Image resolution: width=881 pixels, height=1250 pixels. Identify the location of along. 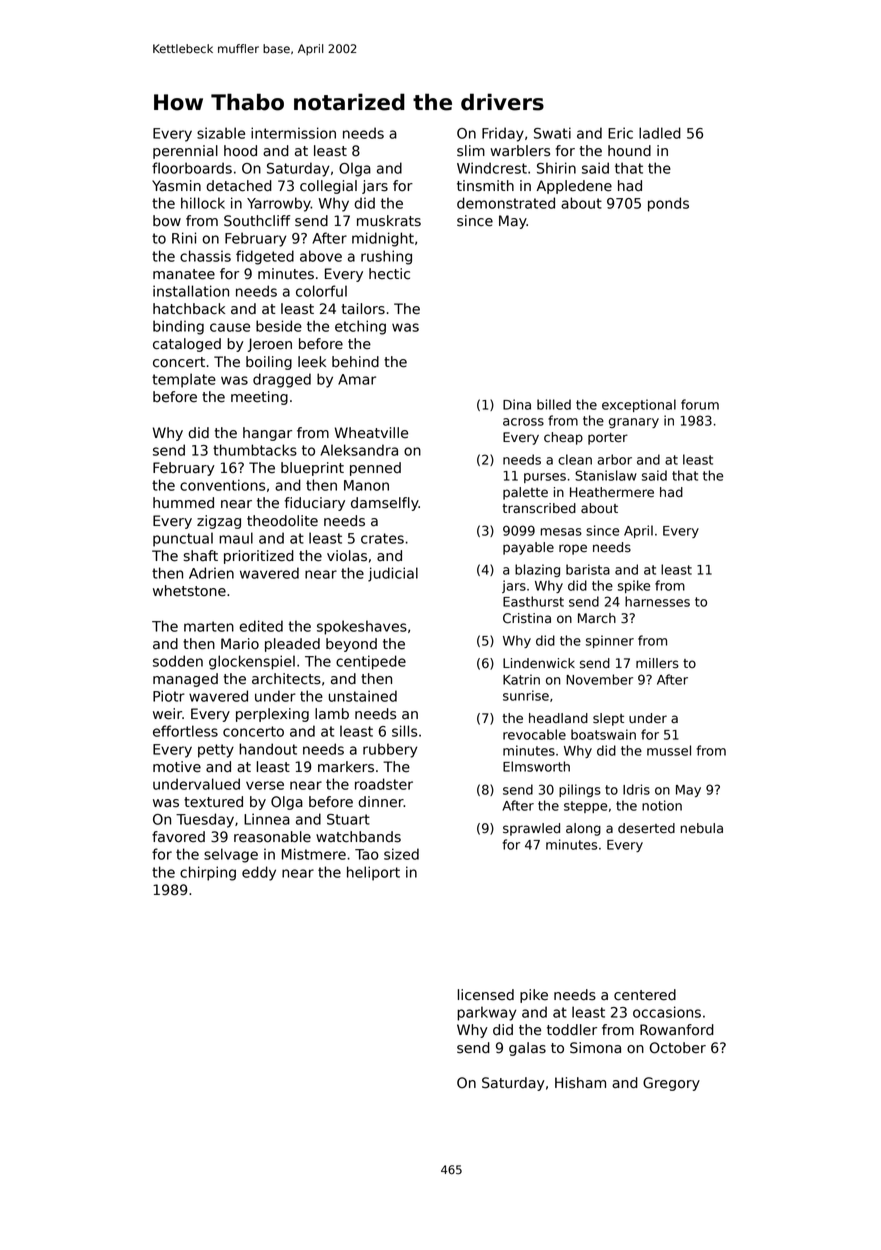
(583, 829).
